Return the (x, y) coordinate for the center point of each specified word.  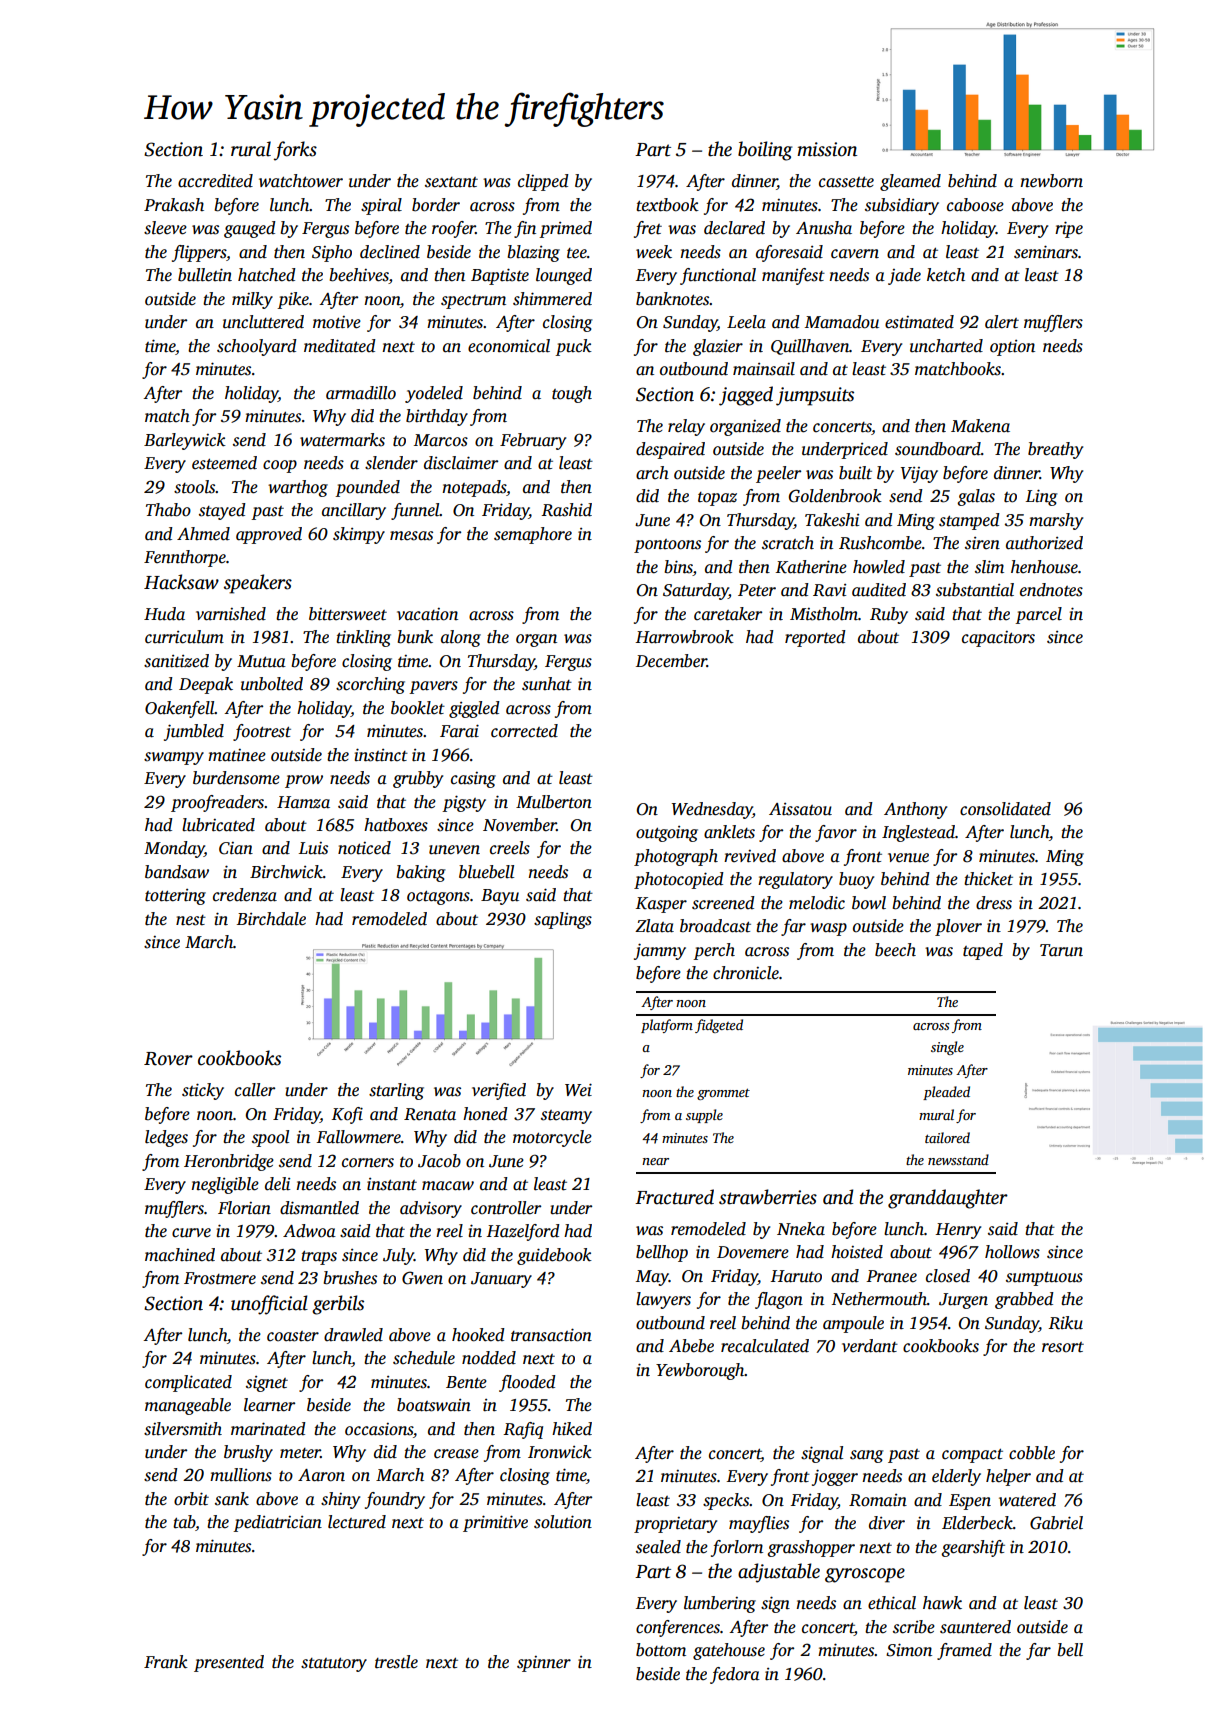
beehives (359, 276)
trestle (396, 1662)
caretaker (728, 614)
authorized (1044, 543)
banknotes (672, 299)
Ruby (889, 615)
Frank (166, 1662)
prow (304, 781)
